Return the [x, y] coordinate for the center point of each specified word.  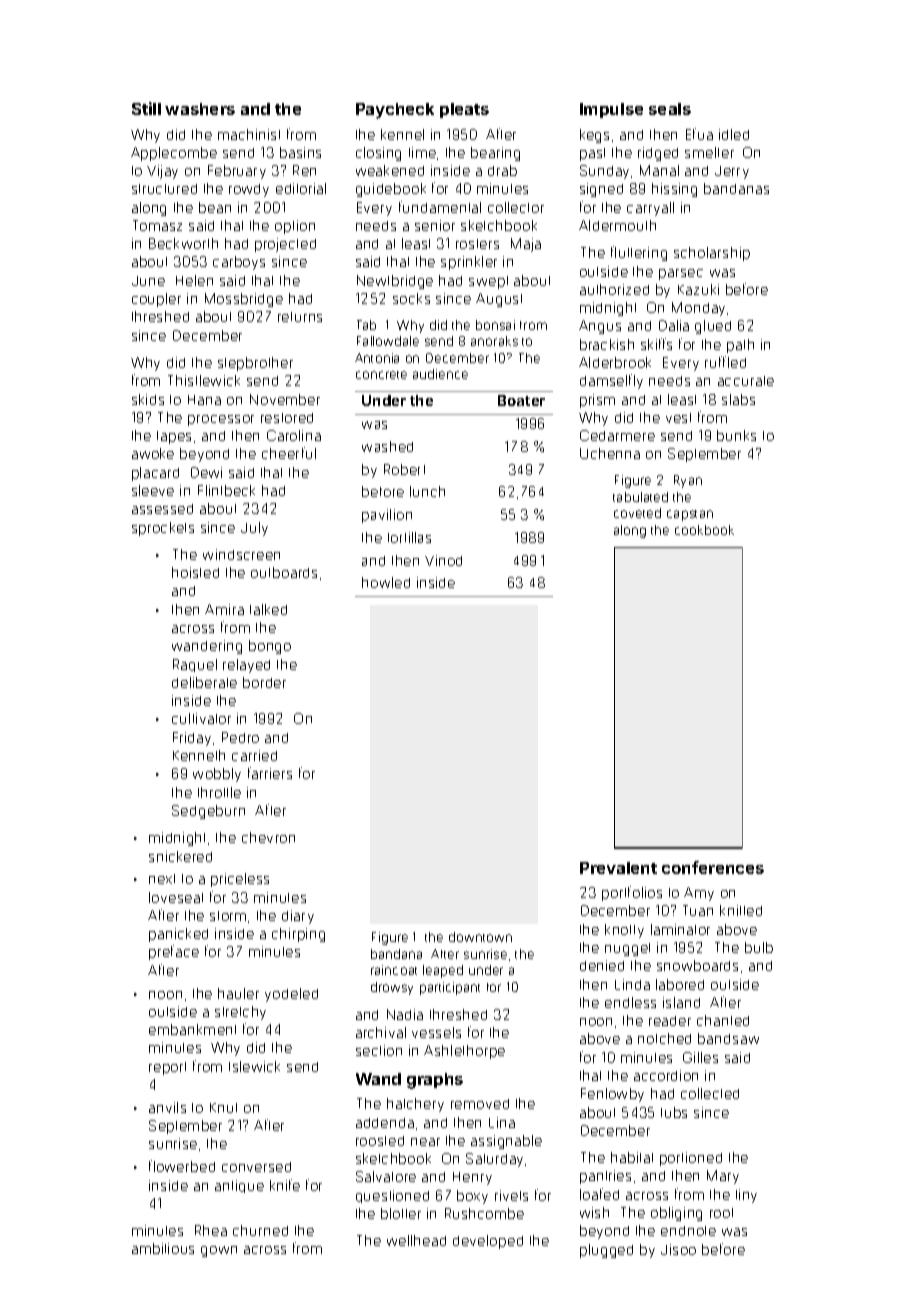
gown [219, 1251]
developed [488, 1242]
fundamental [440, 207]
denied [602, 965]
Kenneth [199, 755]
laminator [680, 929]
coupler [156, 300]
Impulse [611, 110]
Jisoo [678, 1249]
